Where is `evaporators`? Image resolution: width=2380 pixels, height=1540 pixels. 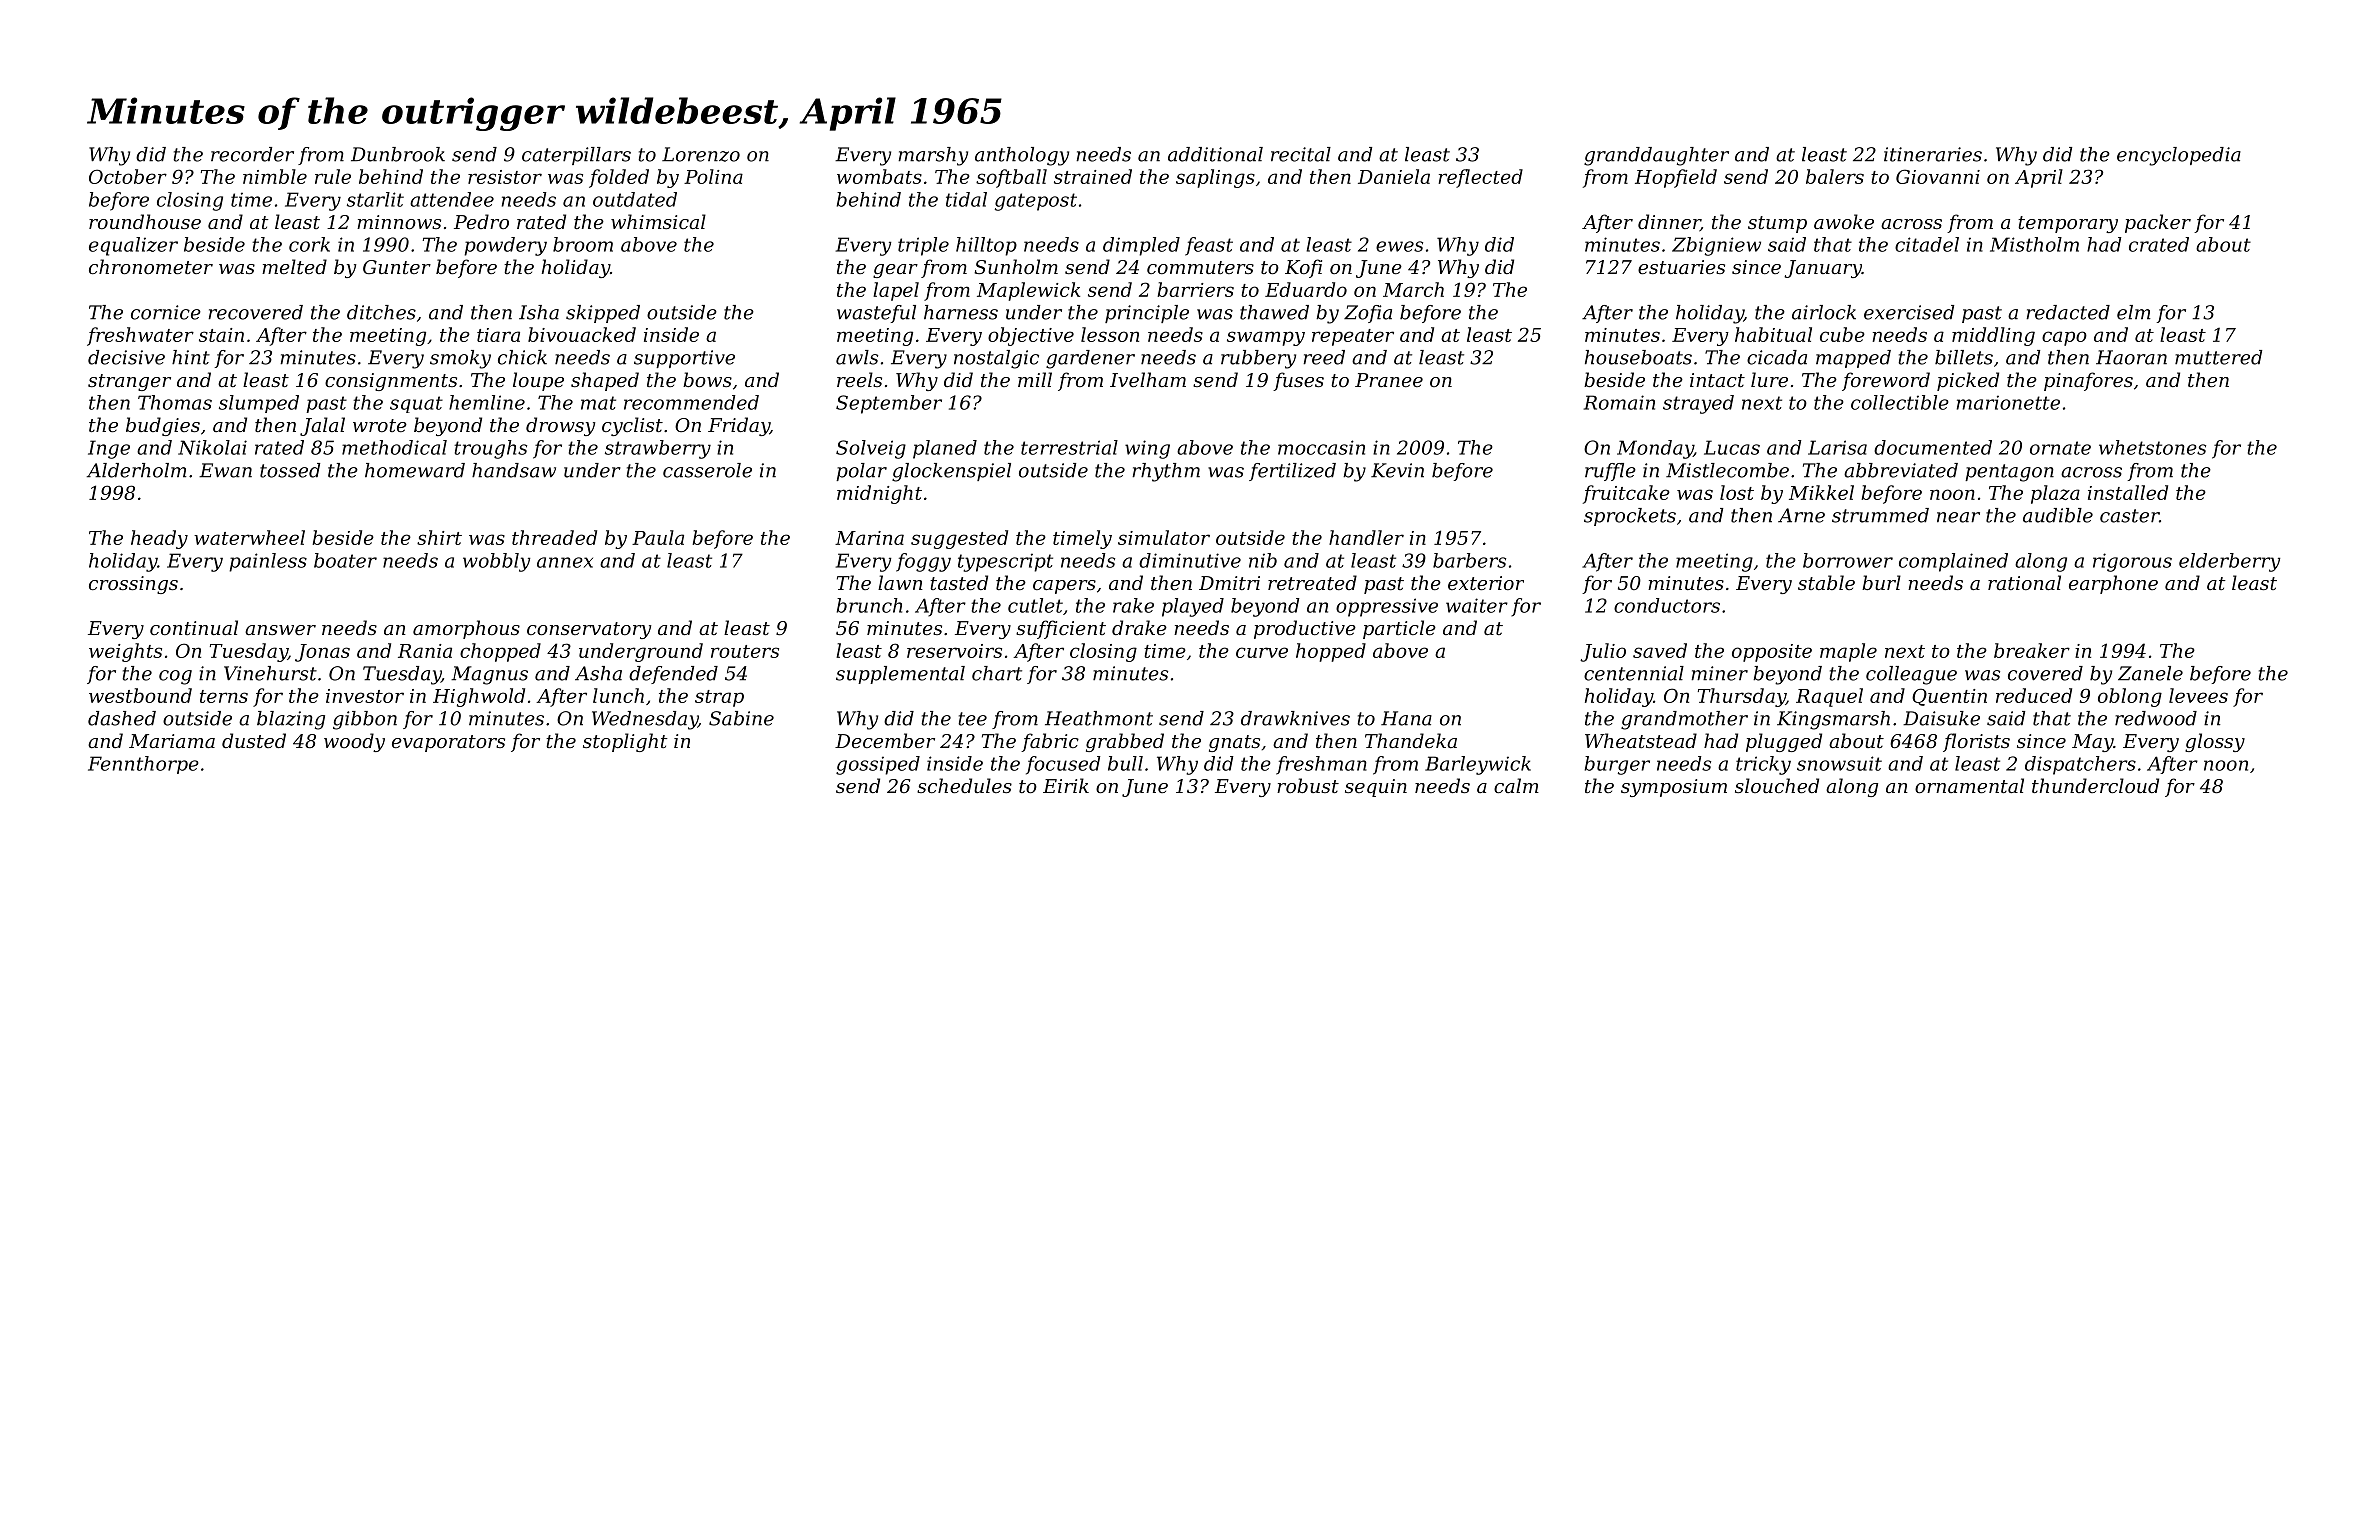 evaporators is located at coordinates (448, 743).
